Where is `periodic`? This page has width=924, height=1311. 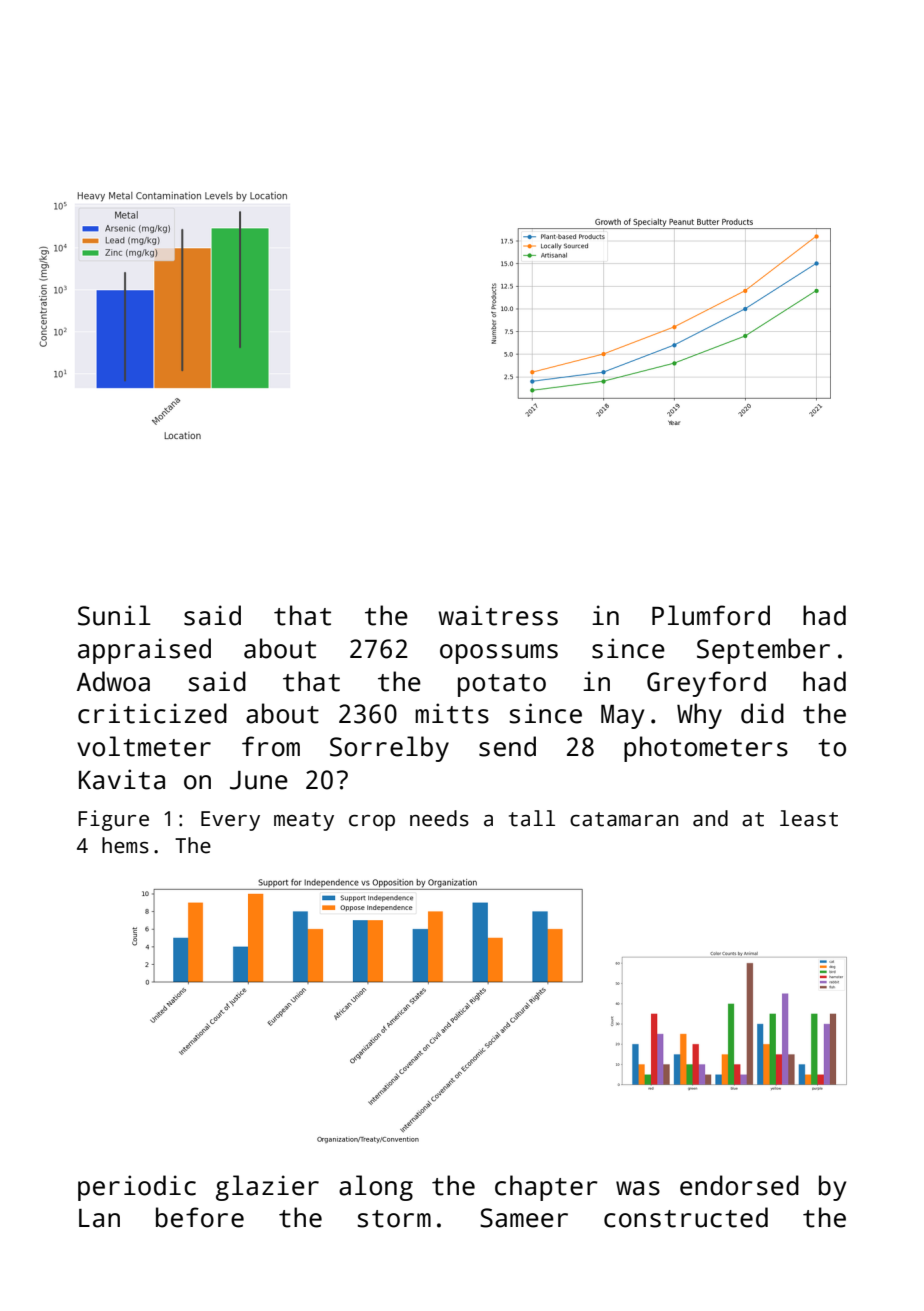
periodic is located at coordinates (137, 1188).
